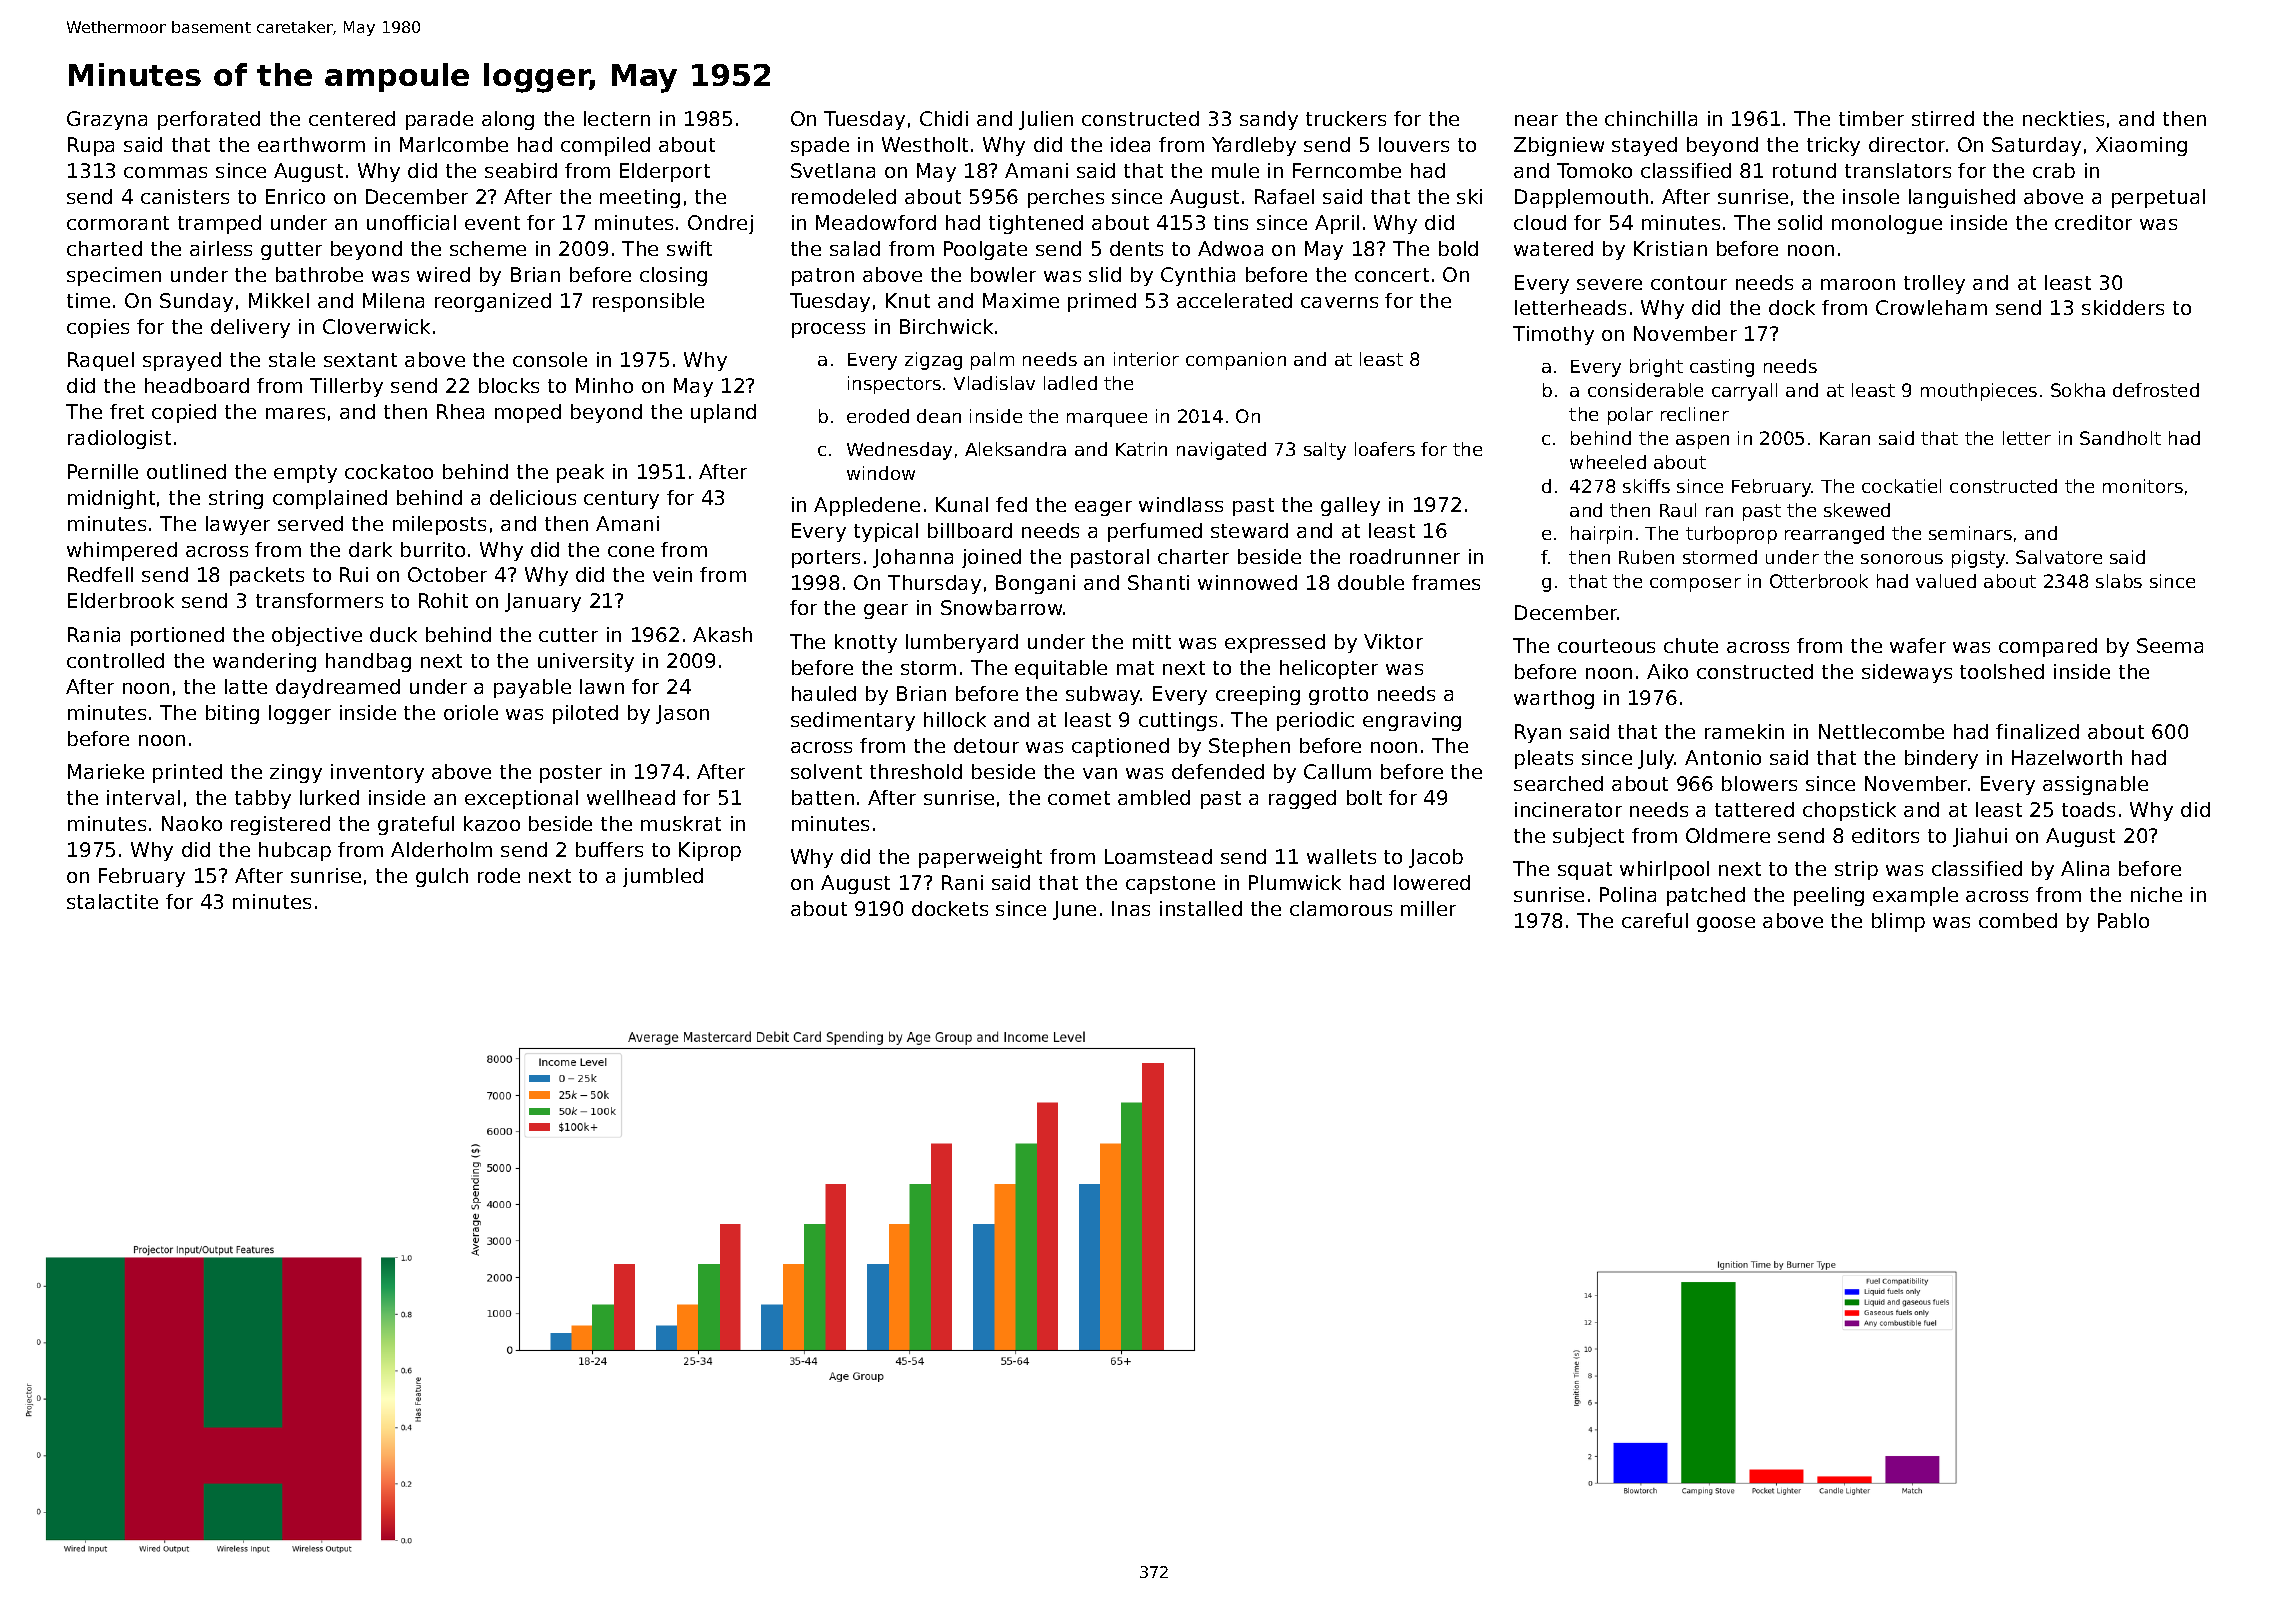  What do you see at coordinates (1158, 856) in the document?
I see `Loamstead` at bounding box center [1158, 856].
